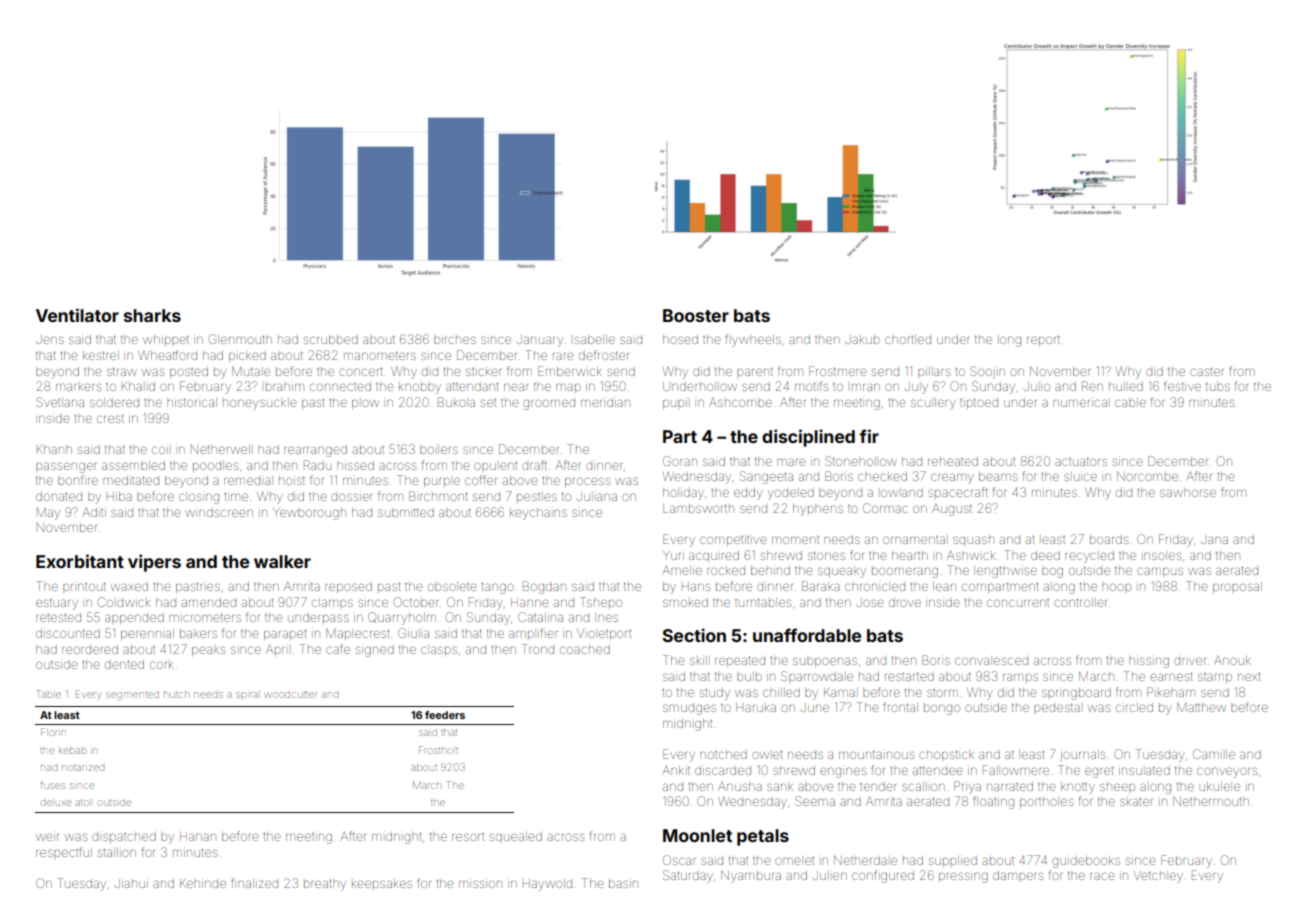  I want to click on coffer, so click(481, 480).
